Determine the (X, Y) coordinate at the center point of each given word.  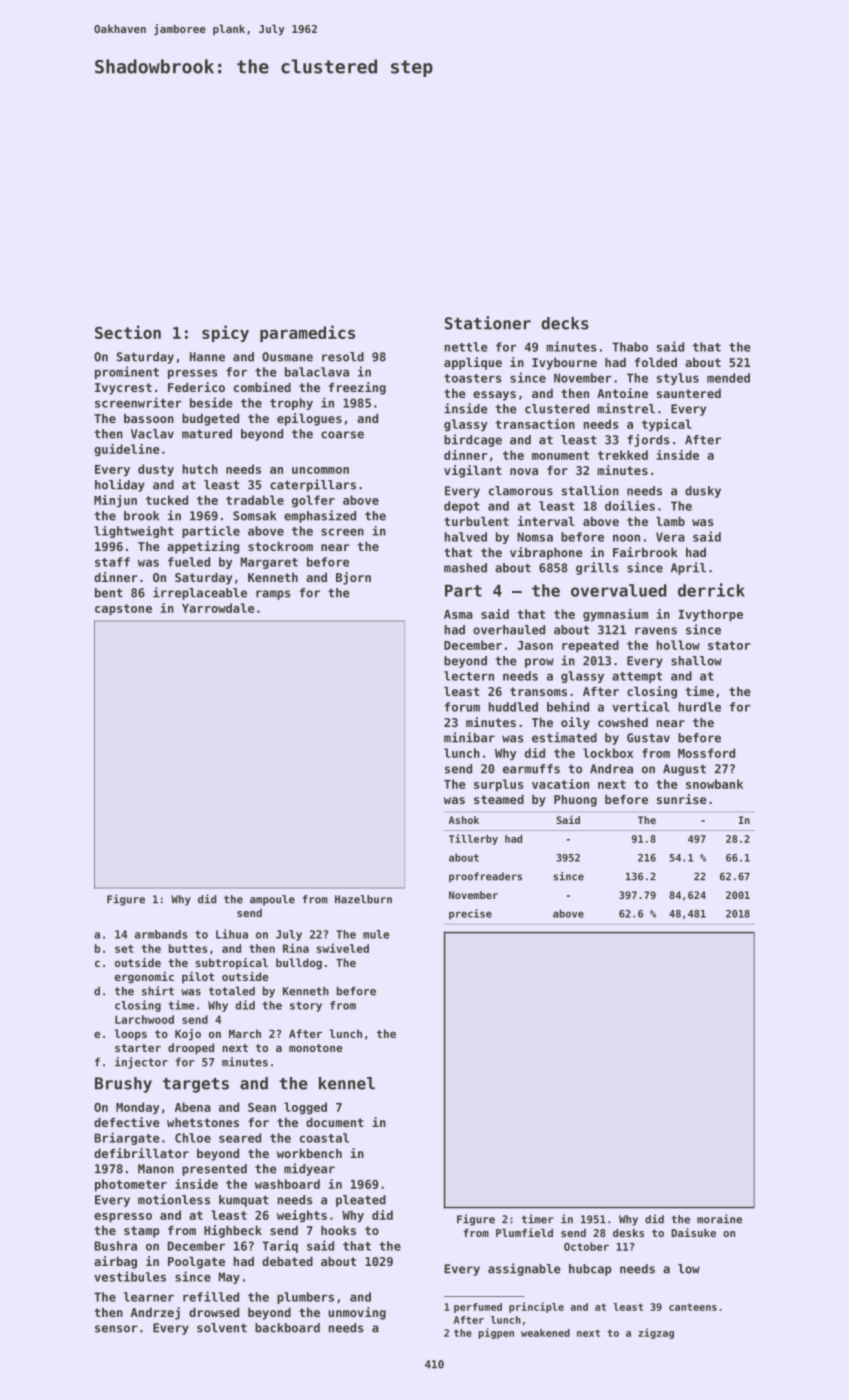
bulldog (299, 964)
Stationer (488, 323)
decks (565, 323)
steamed (499, 799)
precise (470, 914)
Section (128, 332)
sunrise (682, 799)
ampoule (272, 900)
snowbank (714, 784)
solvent (222, 1328)
